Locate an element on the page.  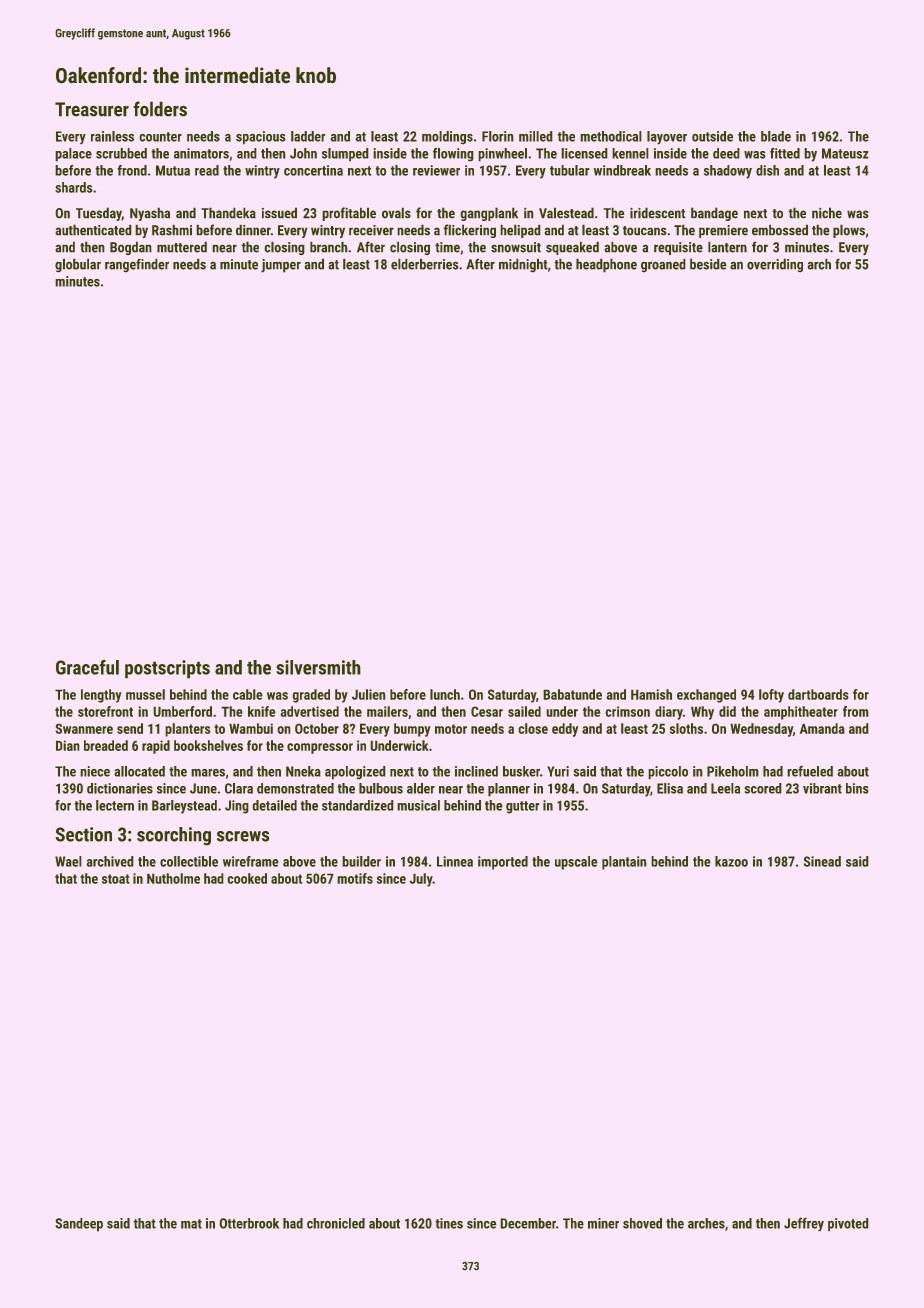
plows is located at coordinates (849, 231).
